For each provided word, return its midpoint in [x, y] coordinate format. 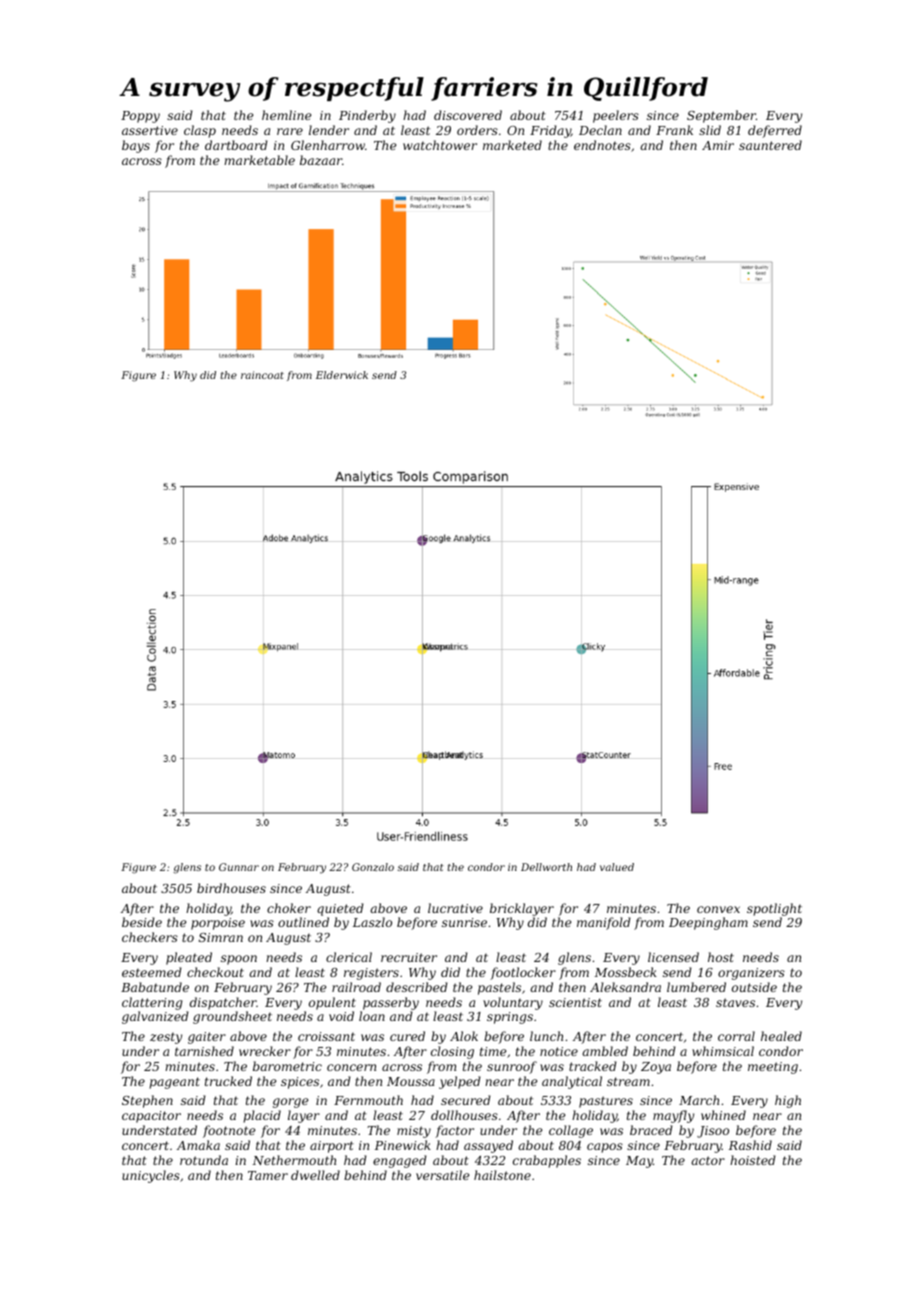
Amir [718, 145]
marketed [512, 145]
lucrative [455, 908]
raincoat [262, 375]
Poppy [140, 117]
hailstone [502, 1175]
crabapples [547, 1161]
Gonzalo [373, 867]
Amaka [198, 1145]
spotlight [774, 909]
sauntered [770, 145]
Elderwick [342, 375]
